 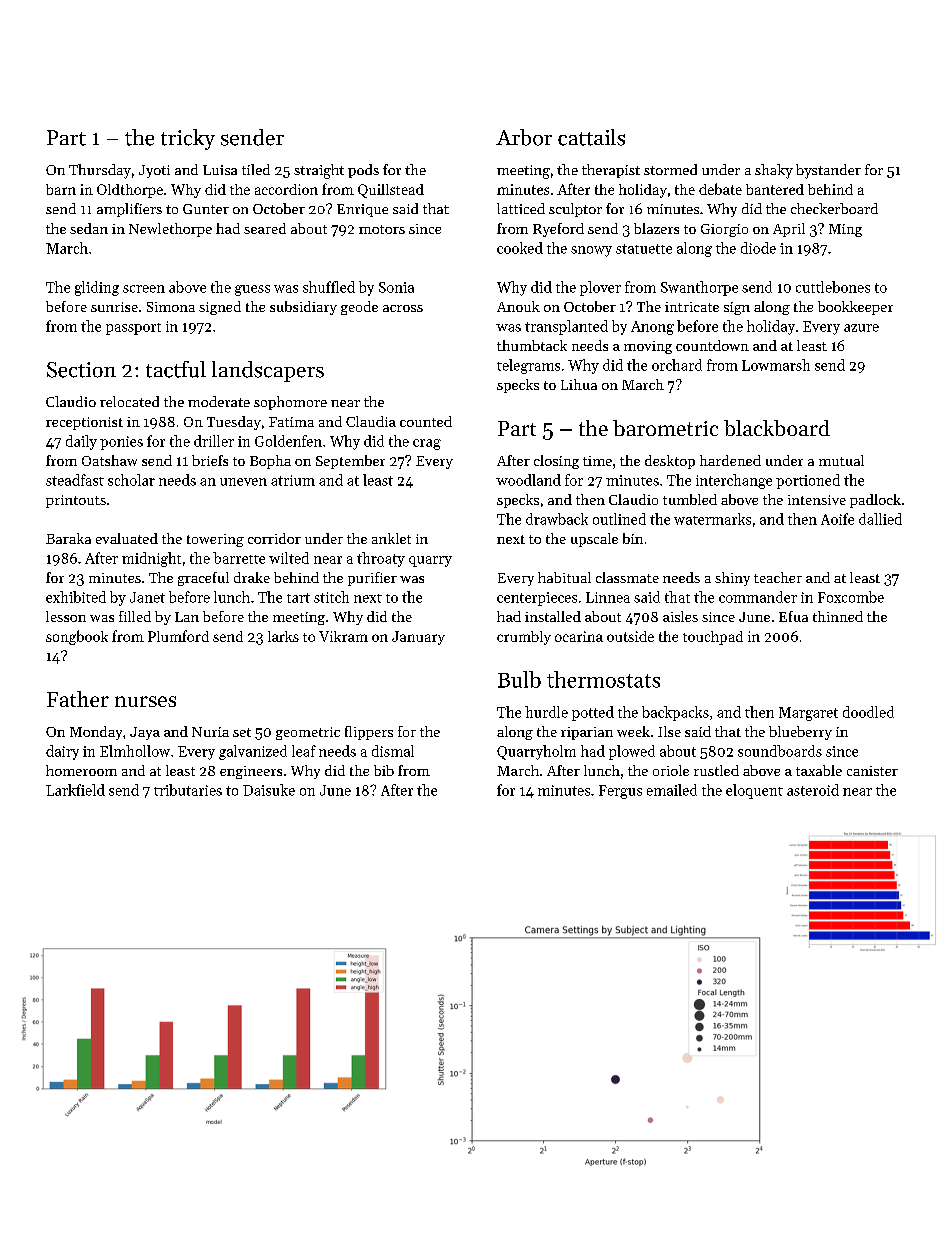 What do you see at coordinates (758, 248) in the image?
I see `diode` at bounding box center [758, 248].
